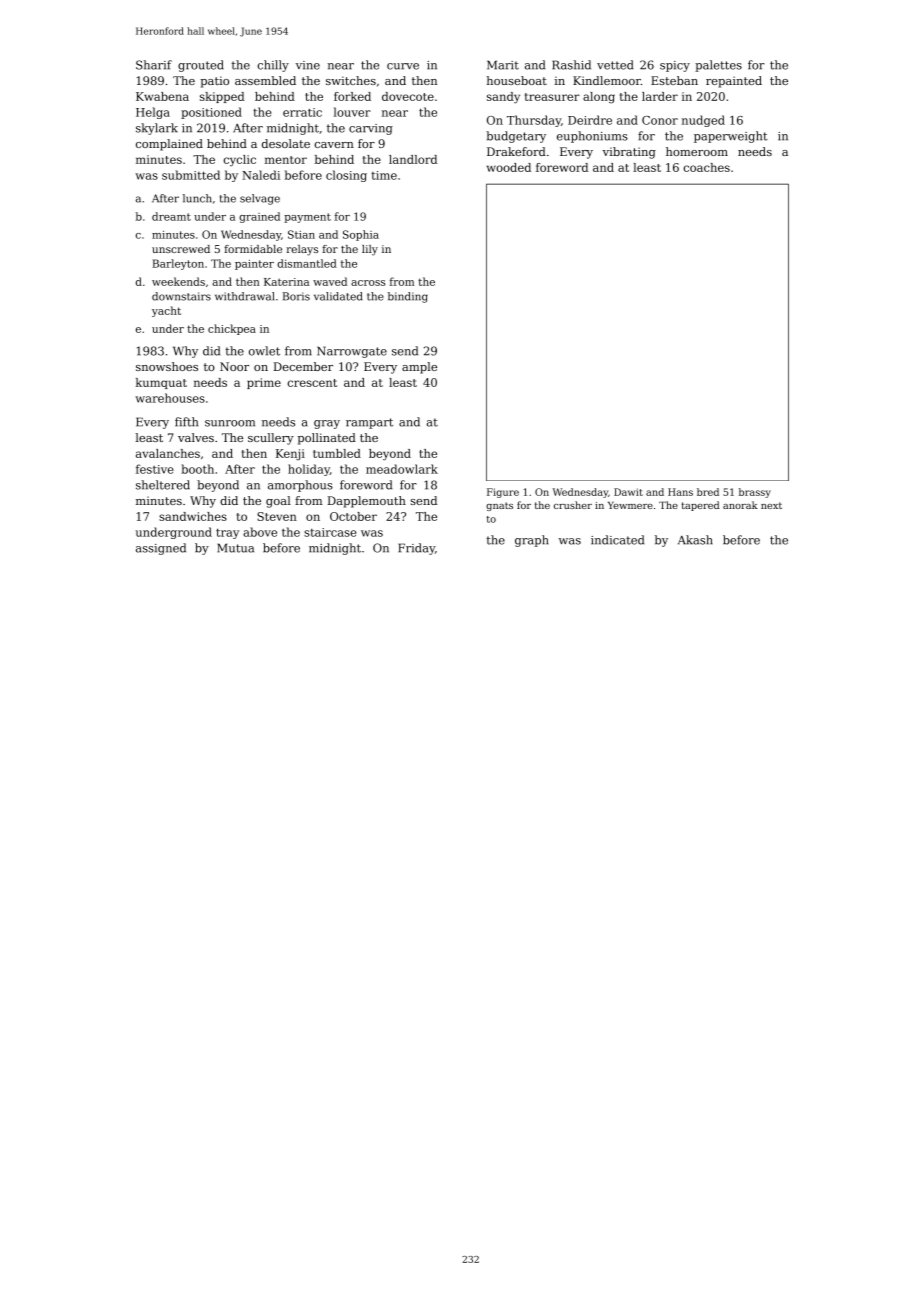 This page has width=924, height=1314. What do you see at coordinates (408, 297) in the page?
I see `binding` at bounding box center [408, 297].
